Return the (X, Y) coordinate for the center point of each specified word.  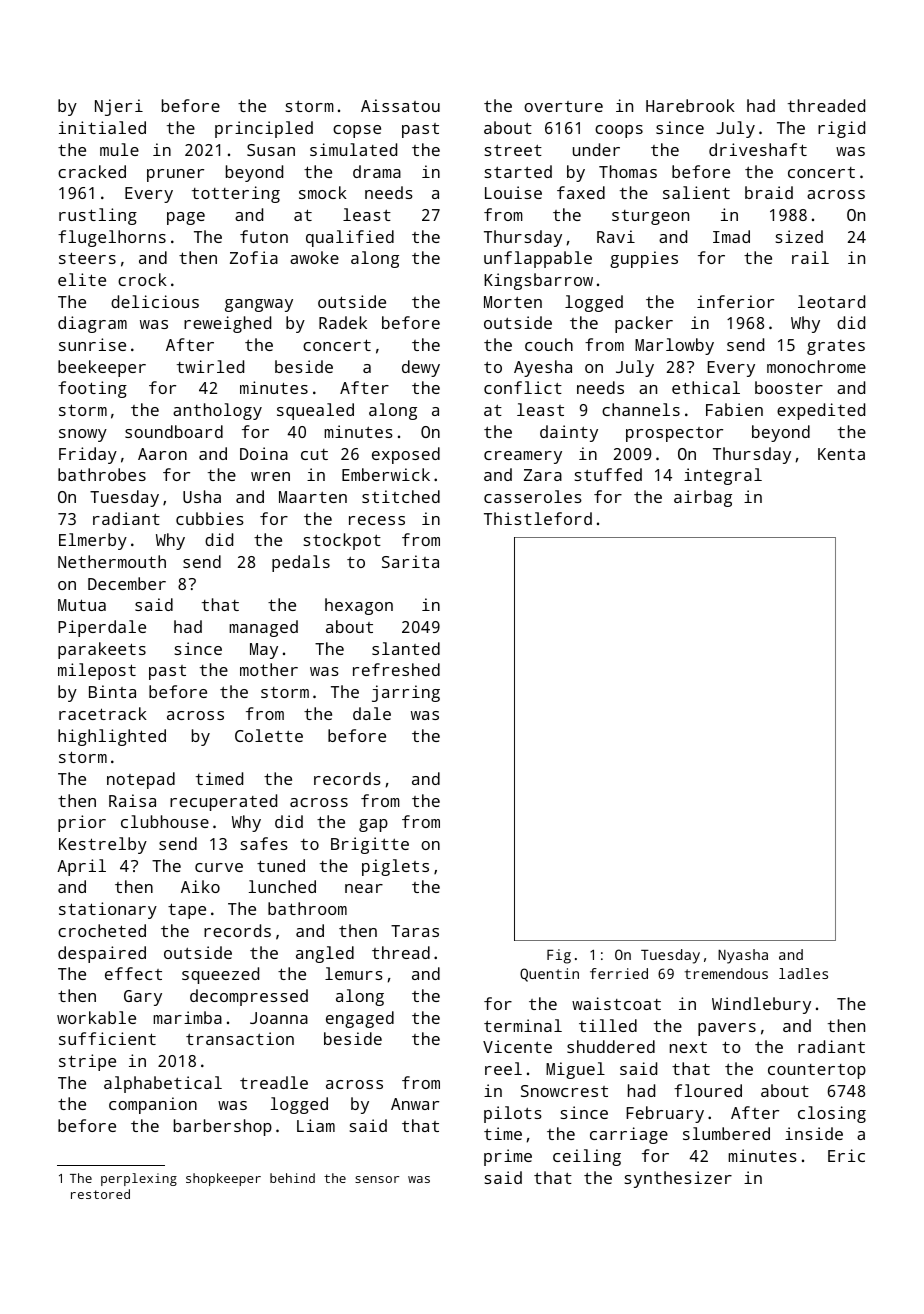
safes (264, 843)
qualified (350, 238)
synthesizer (678, 1179)
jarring (406, 693)
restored (100, 1194)
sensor (377, 1179)
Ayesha (543, 368)
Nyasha (743, 956)
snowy (83, 435)
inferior (735, 301)
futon (264, 236)
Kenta (841, 454)
